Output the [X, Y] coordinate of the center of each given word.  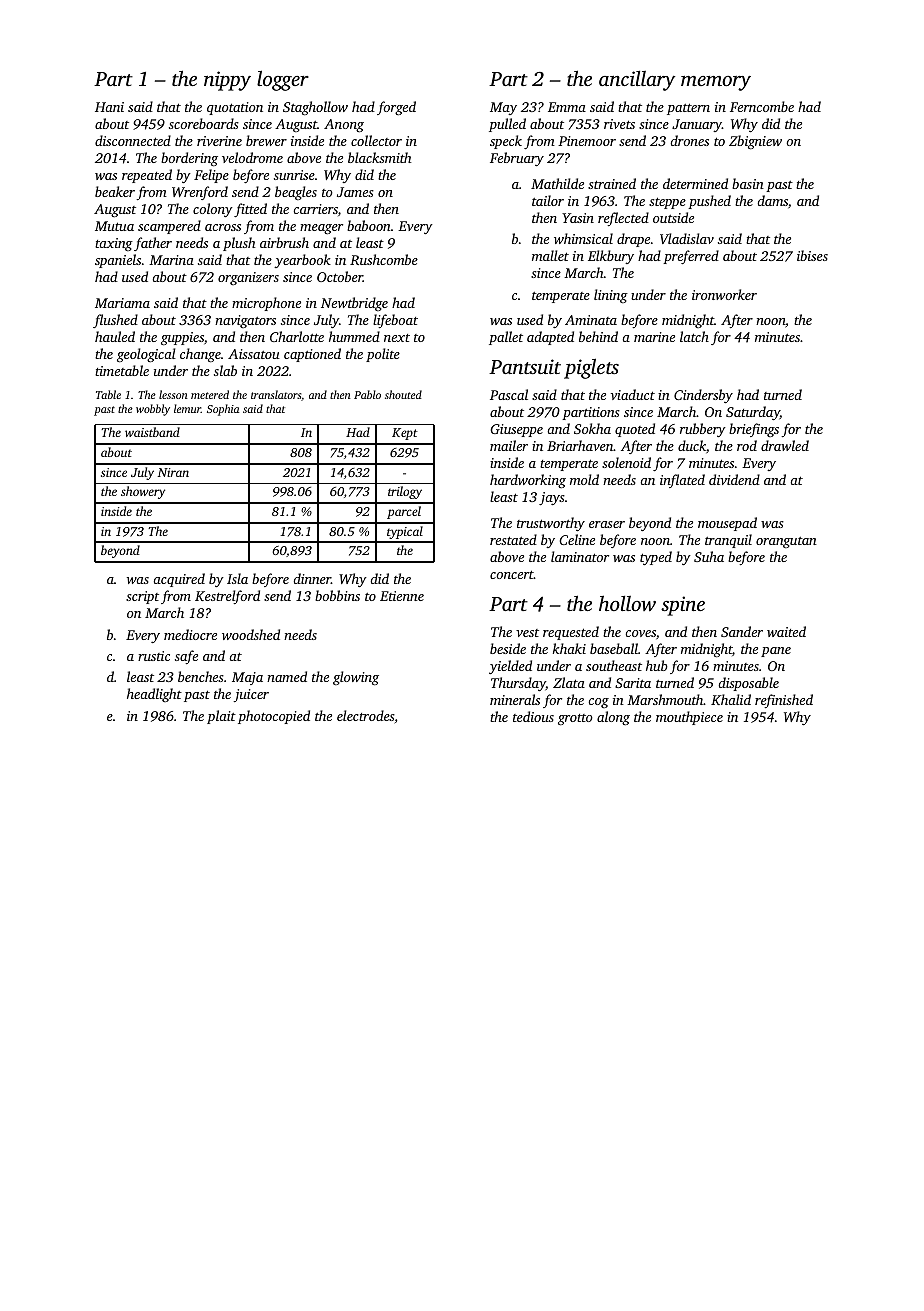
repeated [147, 176]
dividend [734, 479]
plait [221, 717]
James [355, 192]
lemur [187, 408]
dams [772, 200]
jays [552, 498]
